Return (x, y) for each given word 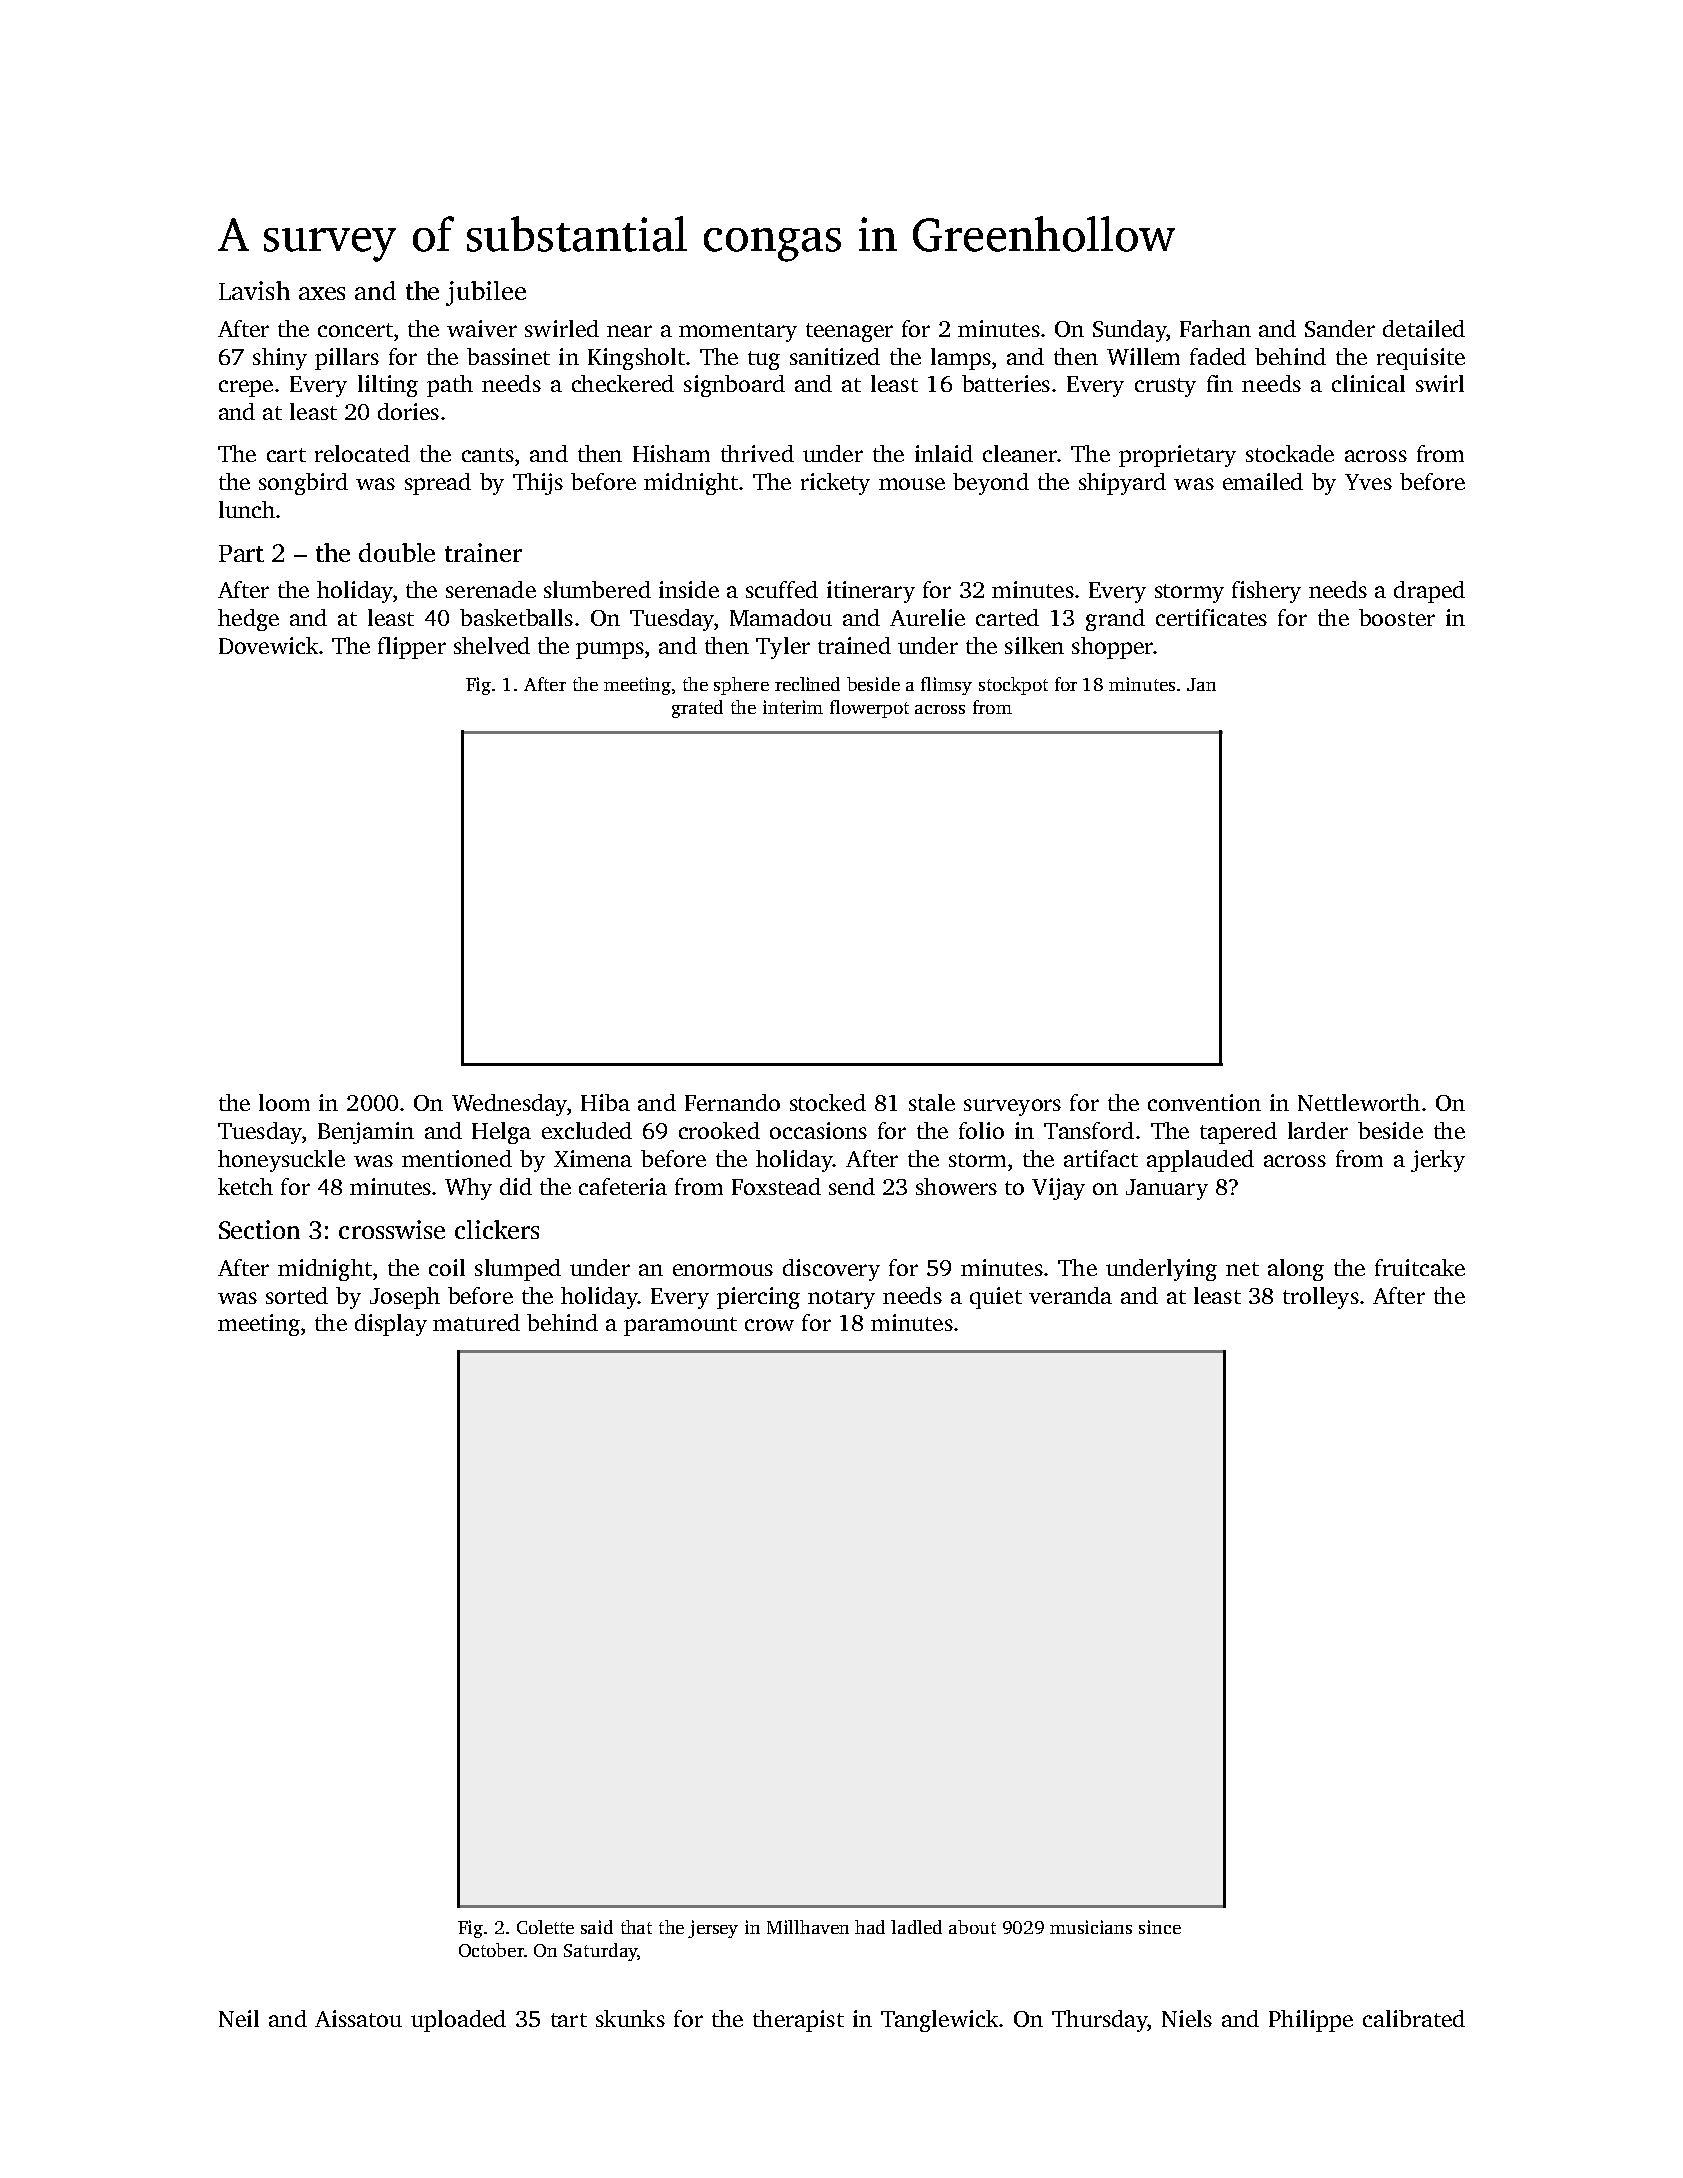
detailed (1424, 328)
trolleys (1321, 1298)
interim (793, 707)
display (391, 1325)
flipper (412, 648)
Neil (239, 2018)
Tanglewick (939, 2021)
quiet (996, 1298)
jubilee (486, 293)
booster (1397, 617)
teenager (849, 332)
